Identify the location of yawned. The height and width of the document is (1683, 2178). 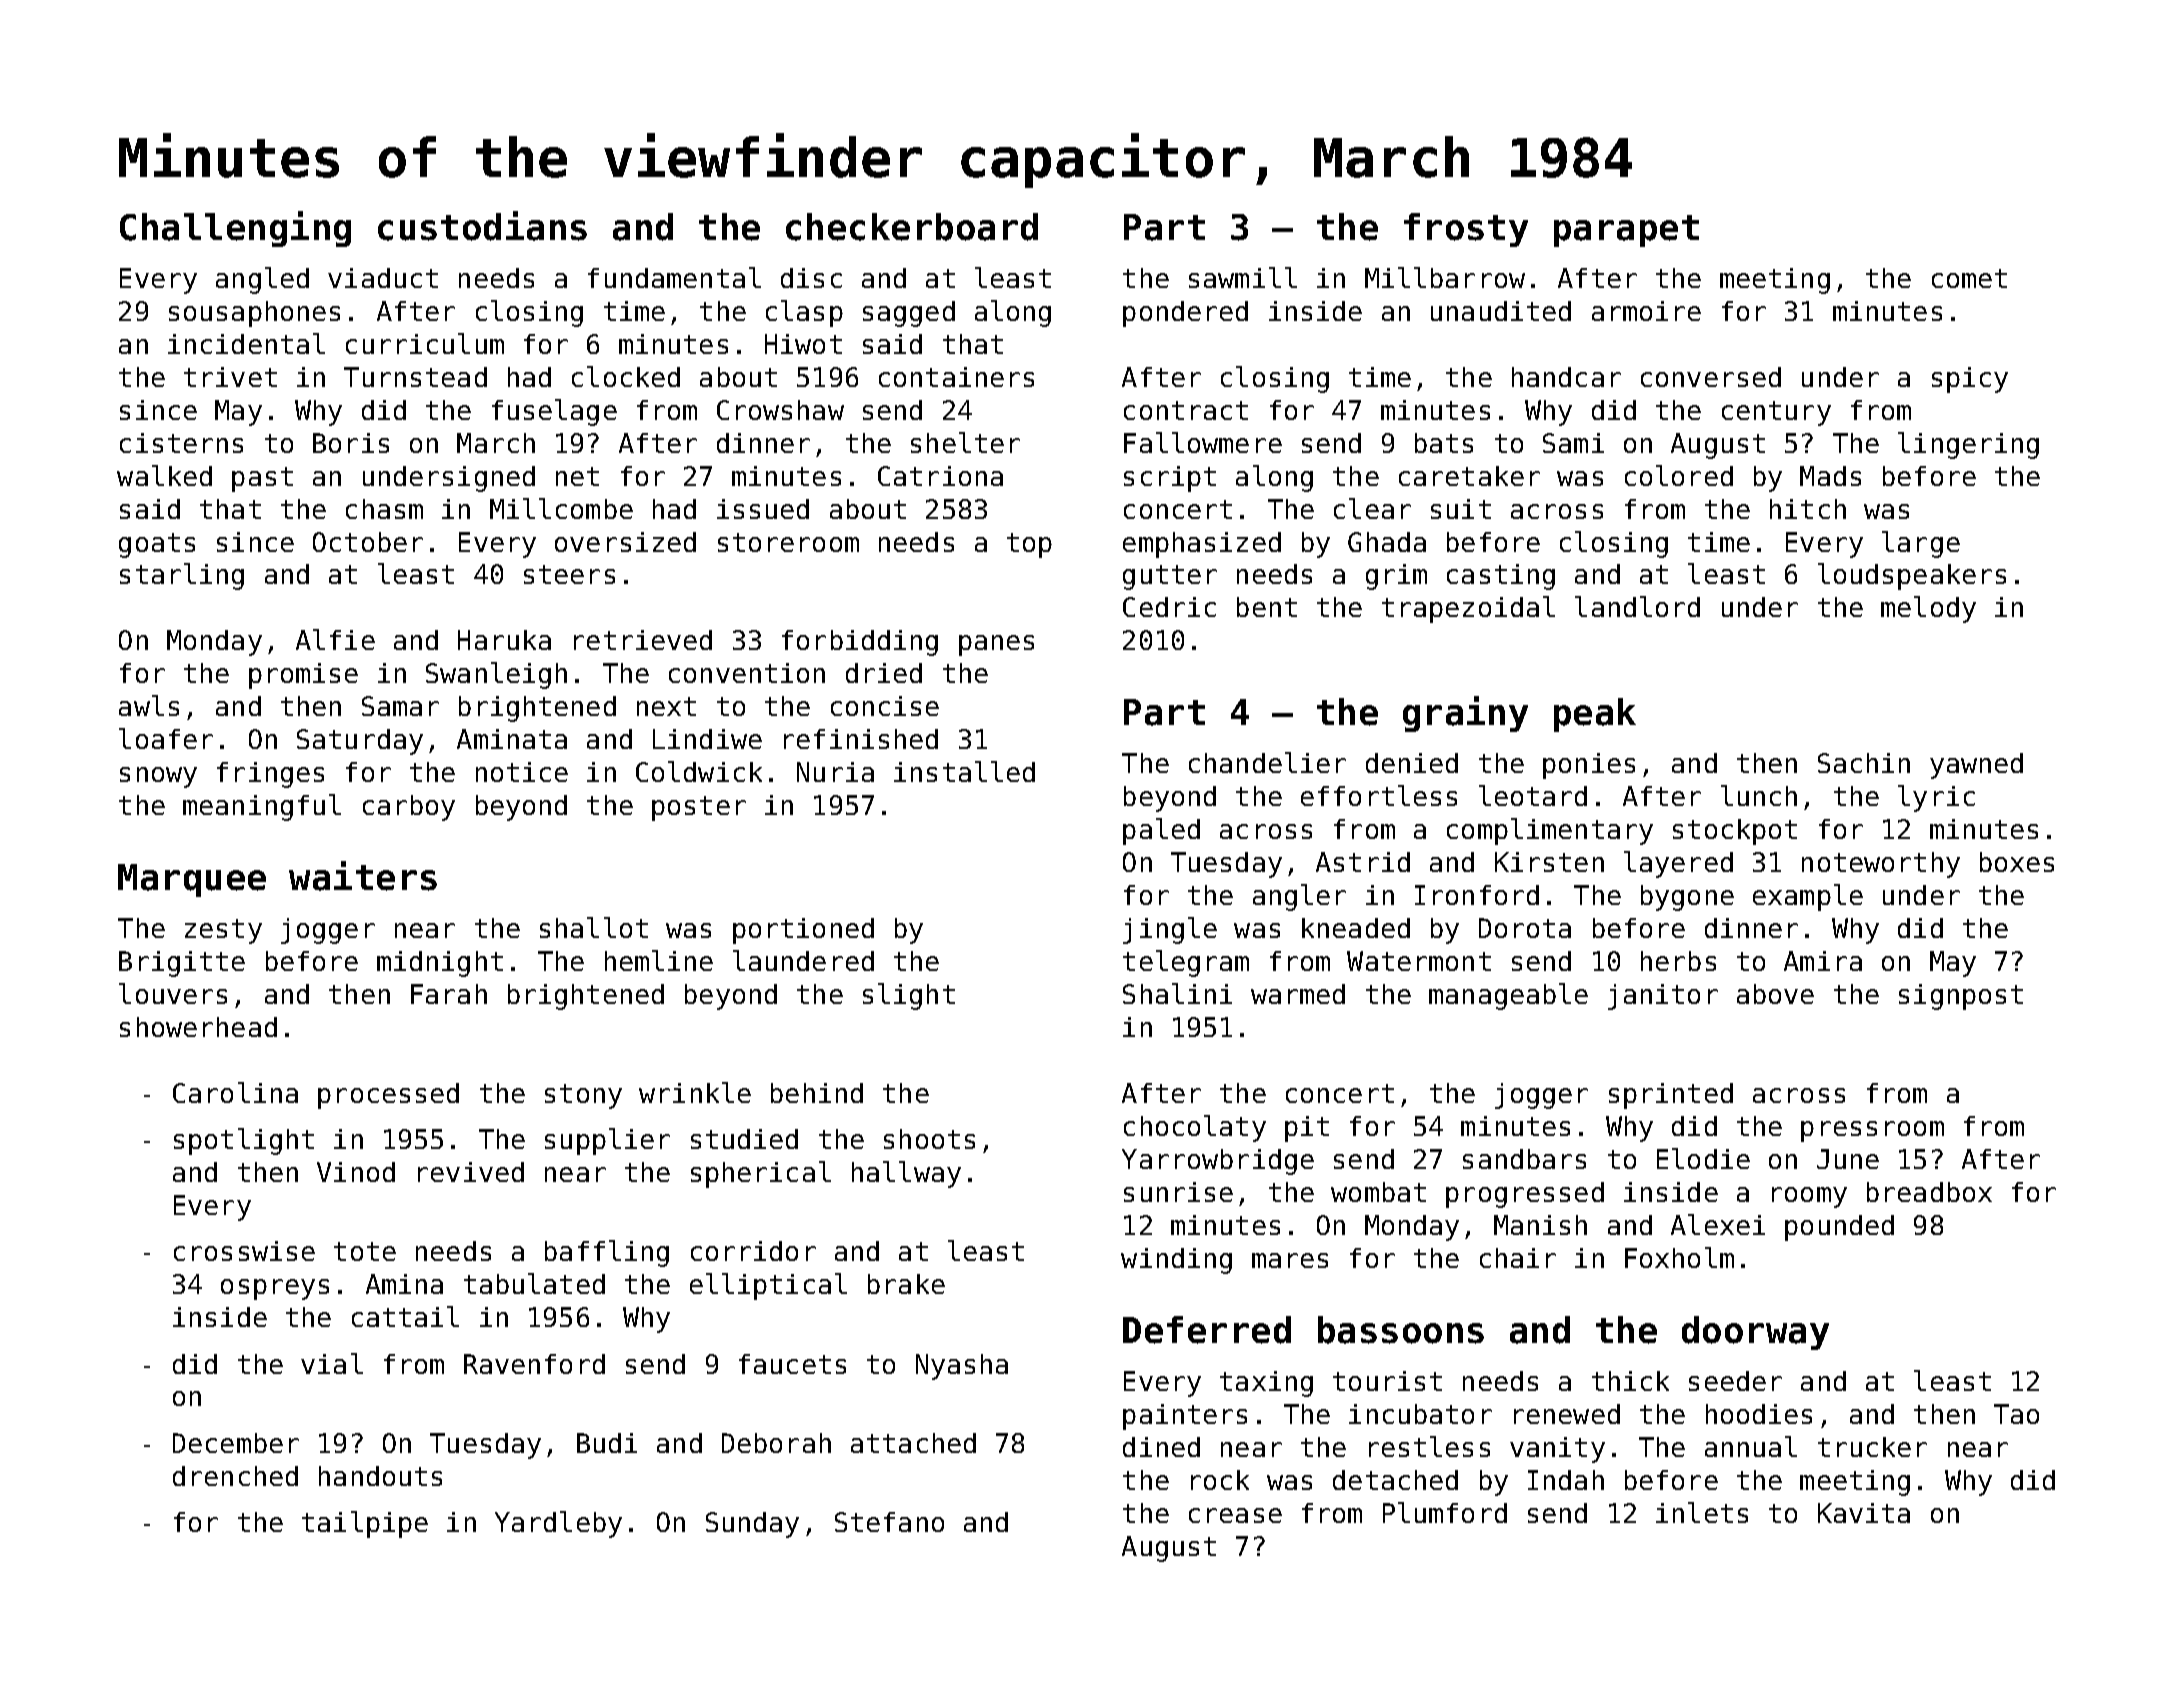
(1976, 766).
